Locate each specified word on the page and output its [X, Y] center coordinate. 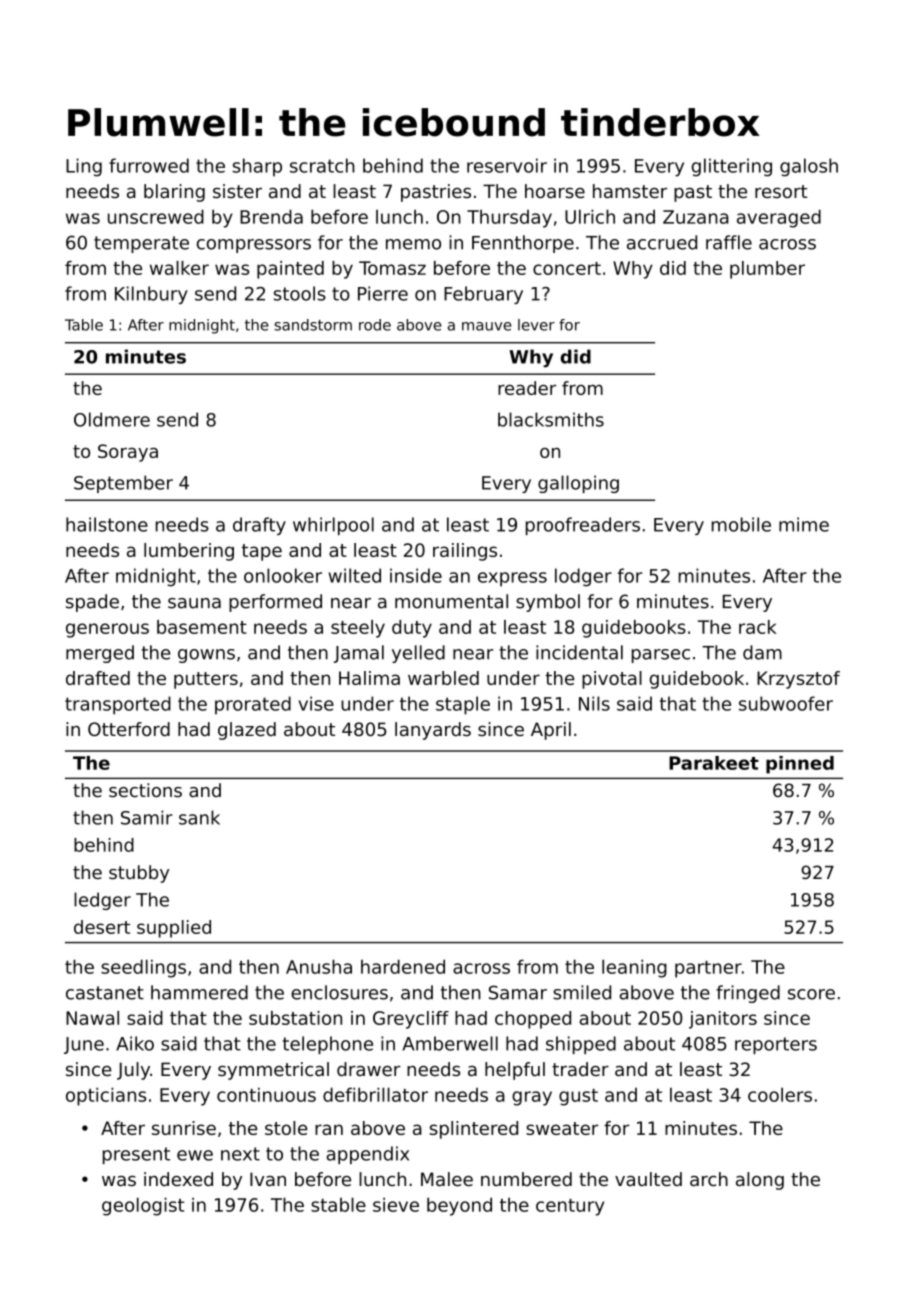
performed [275, 603]
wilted [355, 575]
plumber [767, 270]
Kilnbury [151, 295]
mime [804, 524]
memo [413, 244]
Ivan [268, 1179]
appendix [367, 1155]
